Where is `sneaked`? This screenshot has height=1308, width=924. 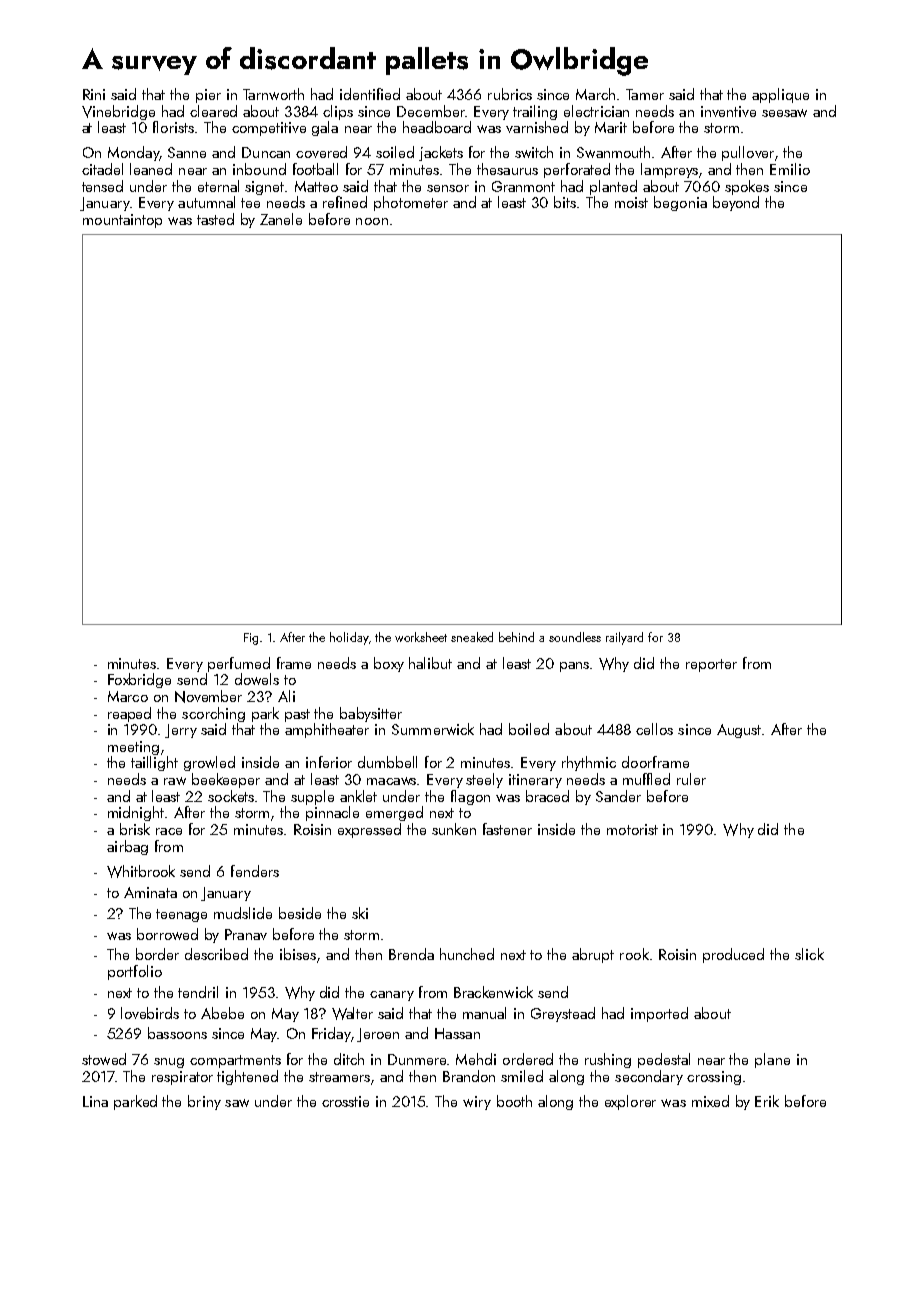
sneaked is located at coordinates (472, 637).
